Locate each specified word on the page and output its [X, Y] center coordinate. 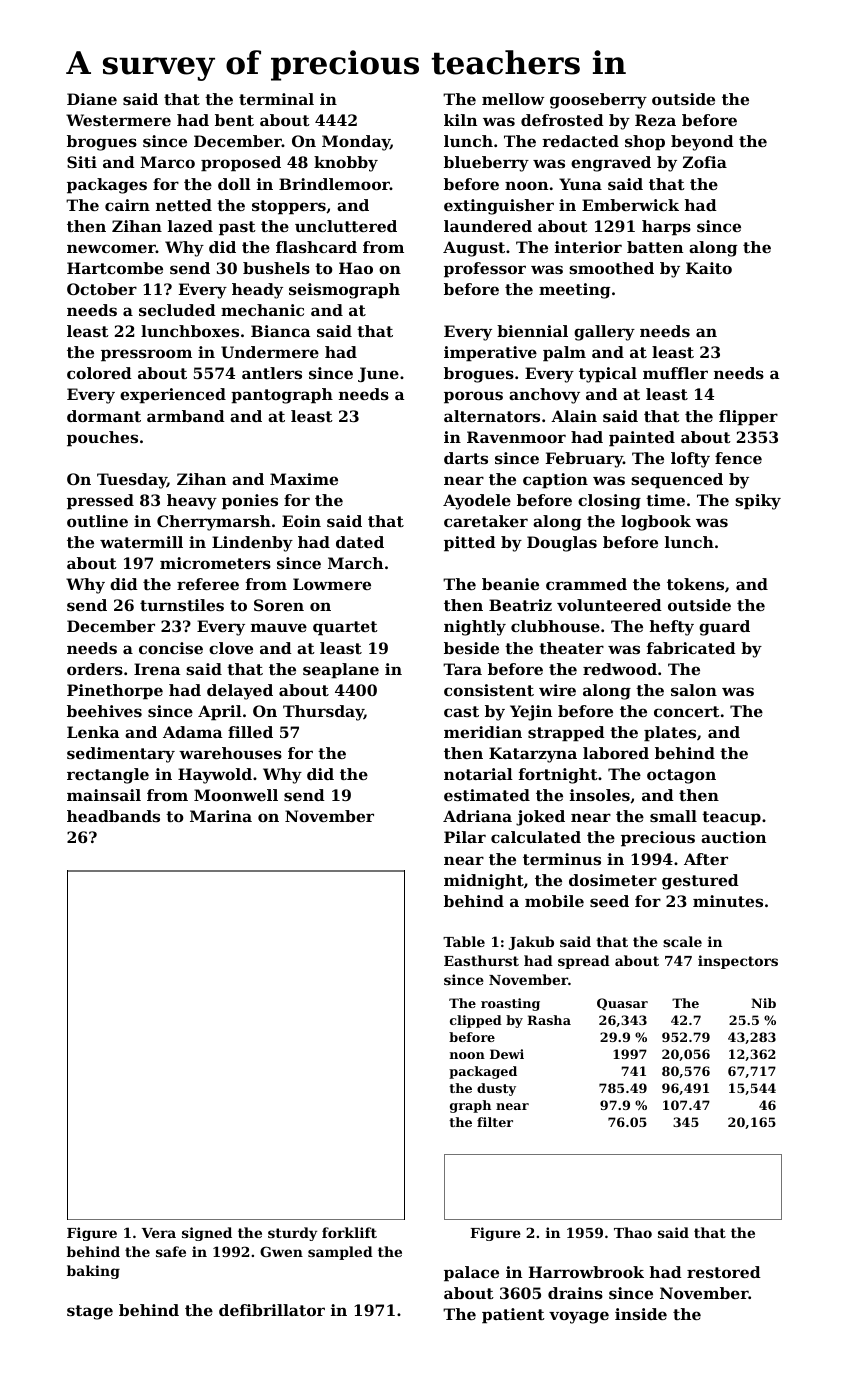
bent [234, 120]
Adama [192, 732]
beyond [702, 143]
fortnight [558, 776]
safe [171, 1251]
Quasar [622, 1004]
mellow [513, 99]
